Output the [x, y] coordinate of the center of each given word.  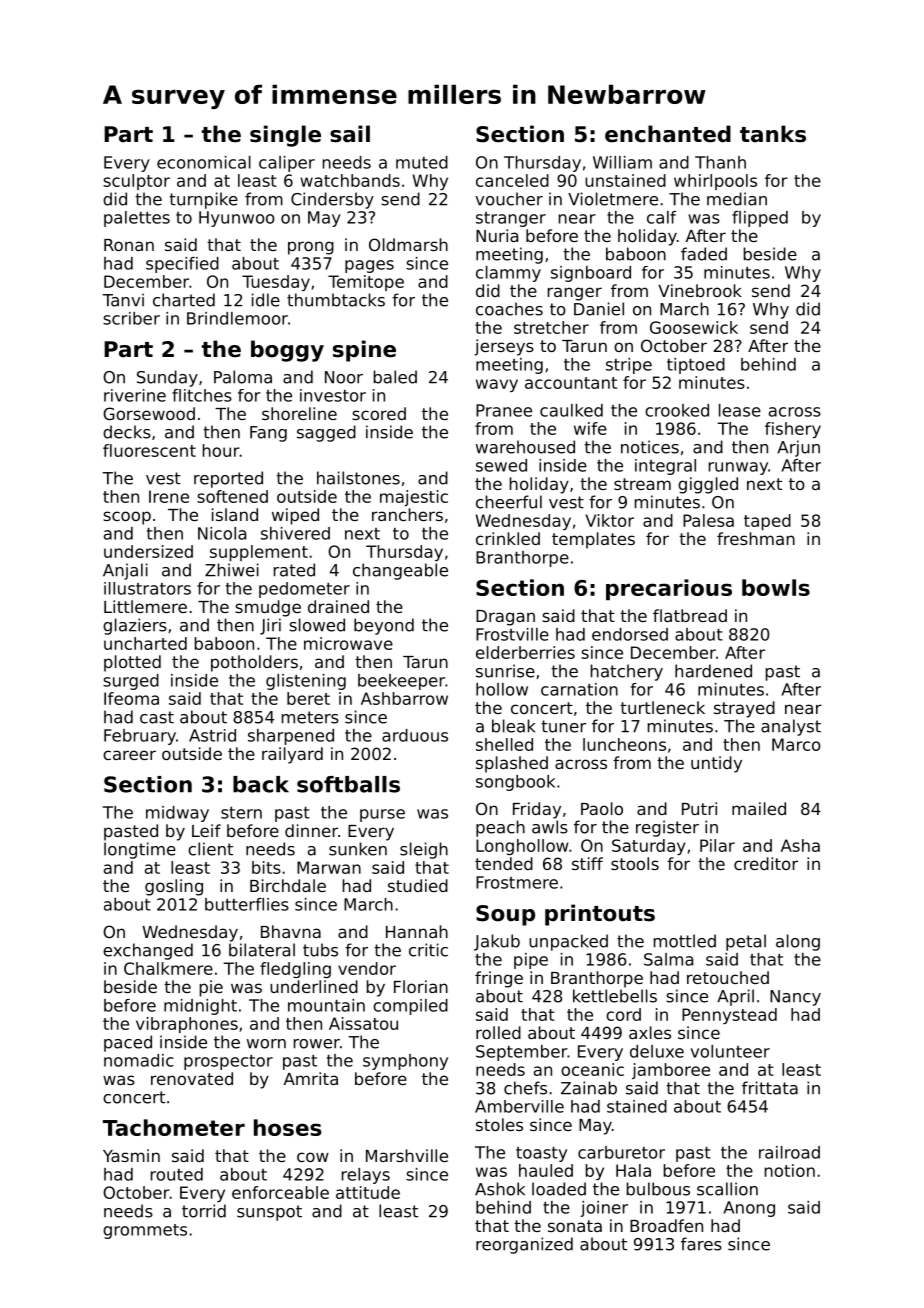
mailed [759, 808]
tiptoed [696, 366]
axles [650, 1032]
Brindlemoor [237, 318]
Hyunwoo [237, 219]
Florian [421, 986]
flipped [760, 219]
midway [177, 814]
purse [382, 815]
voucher [509, 199]
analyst [791, 727]
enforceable [280, 1192]
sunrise [505, 671]
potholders [254, 663]
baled [395, 377]
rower [317, 1044]
